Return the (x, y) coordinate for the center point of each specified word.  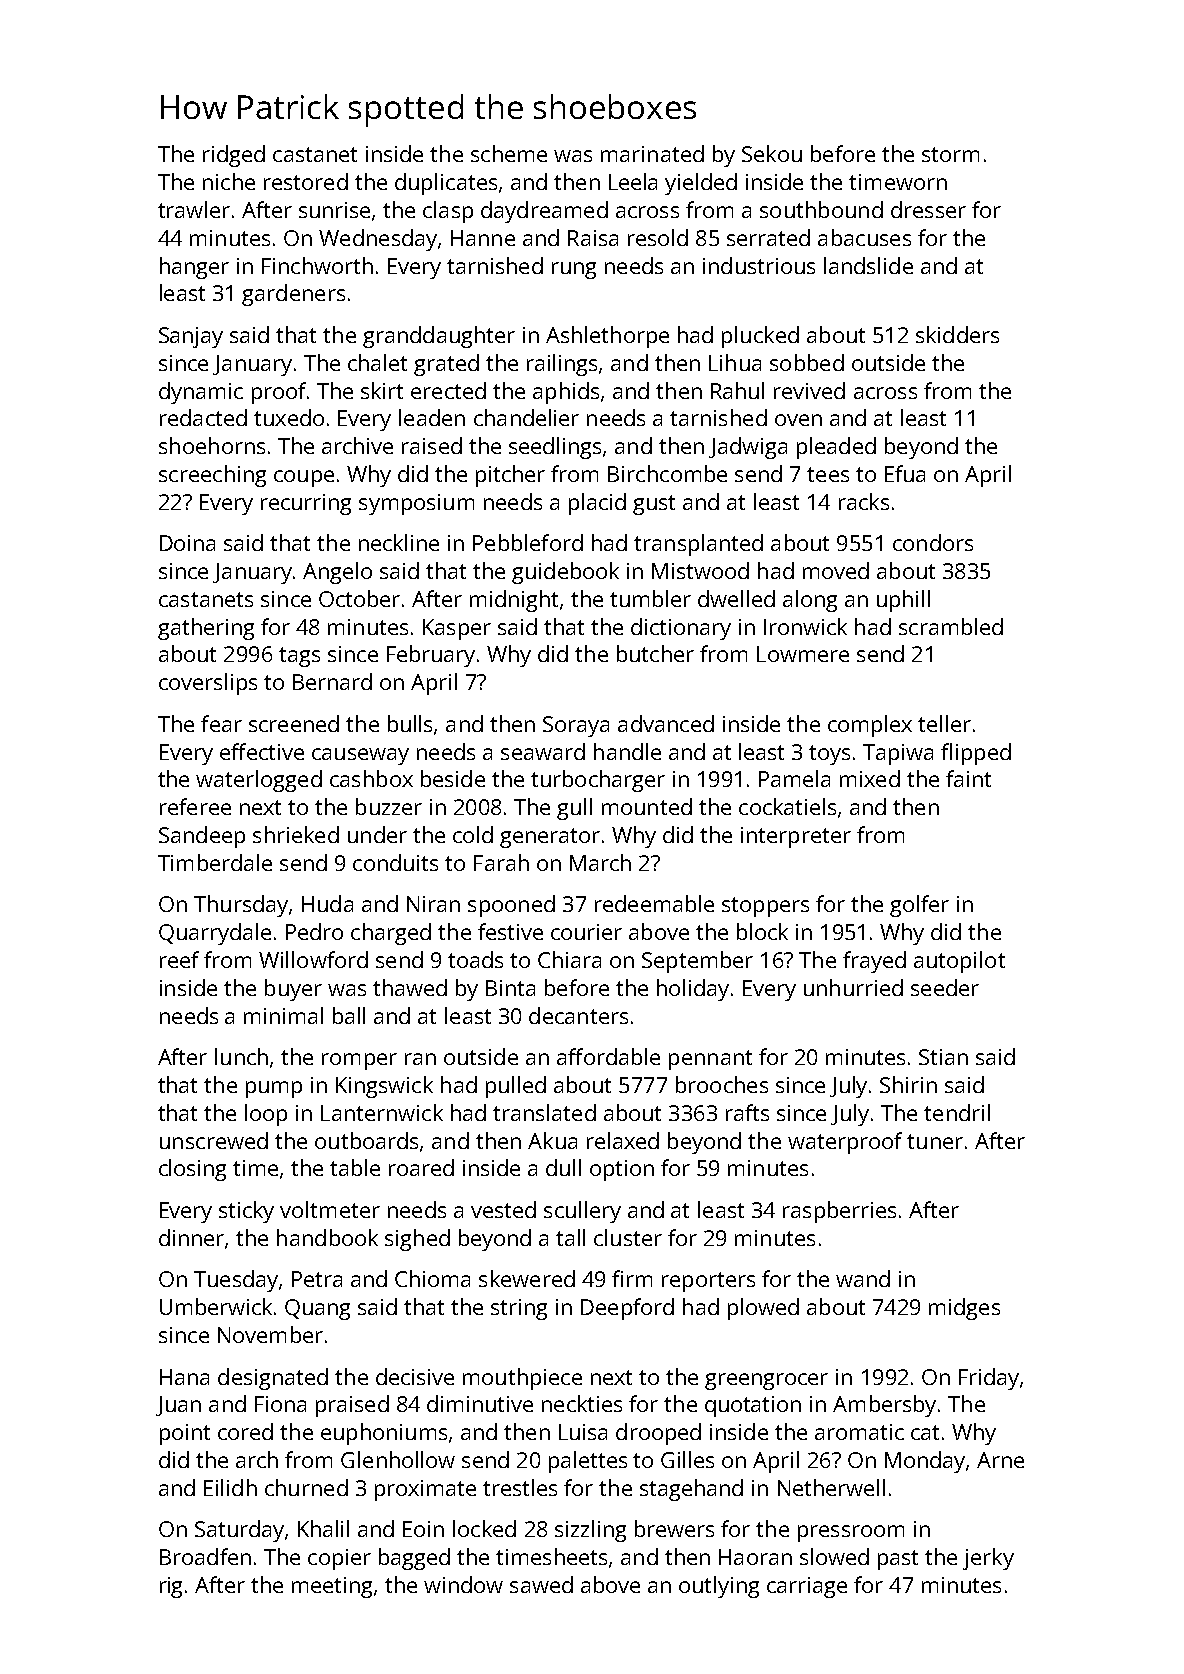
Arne (1000, 1460)
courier (586, 932)
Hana (184, 1377)
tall (570, 1237)
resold (658, 237)
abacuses (864, 237)
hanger (194, 268)
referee (195, 806)
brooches (722, 1084)
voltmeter (330, 1209)
